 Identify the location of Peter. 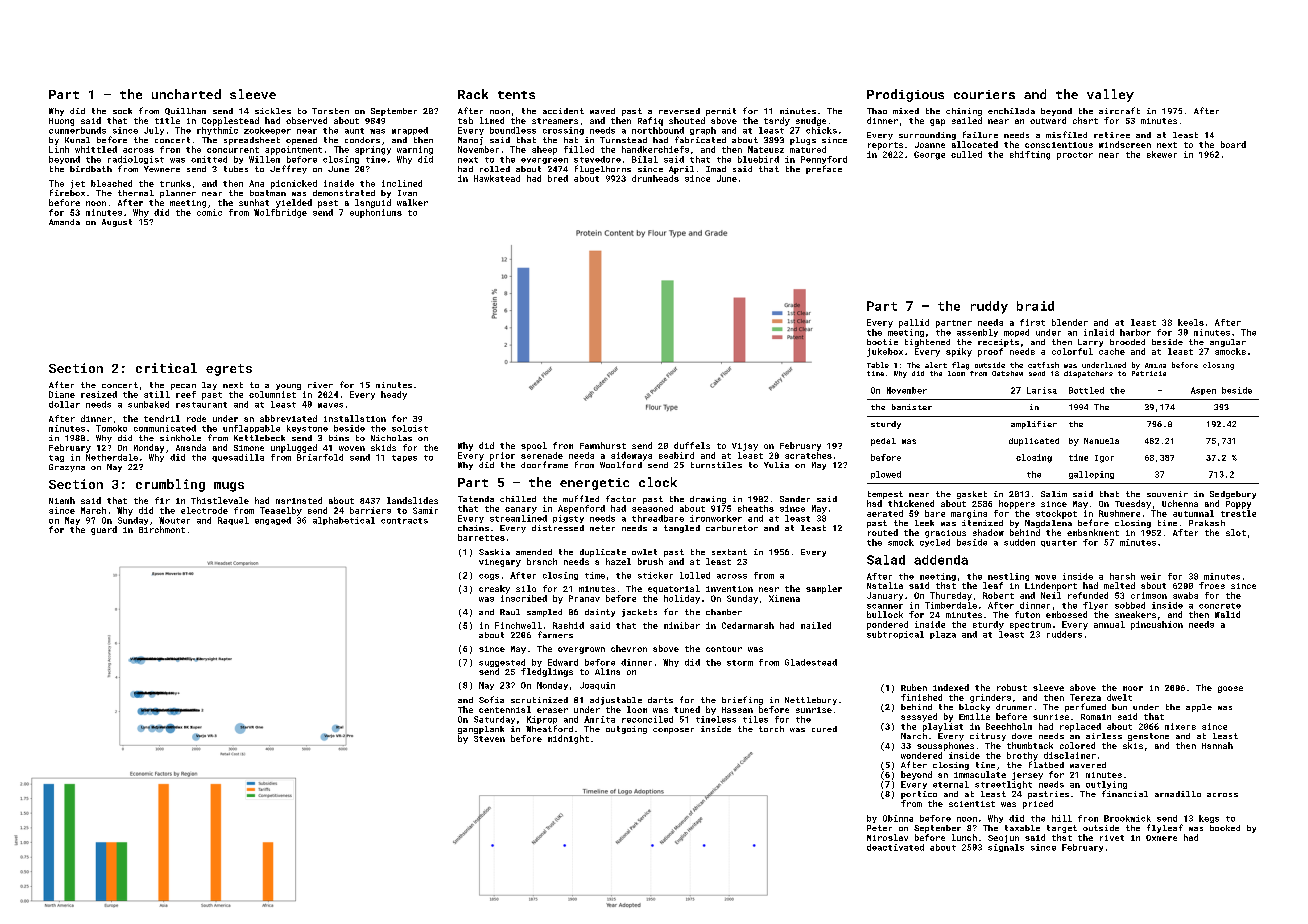
(879, 828).
